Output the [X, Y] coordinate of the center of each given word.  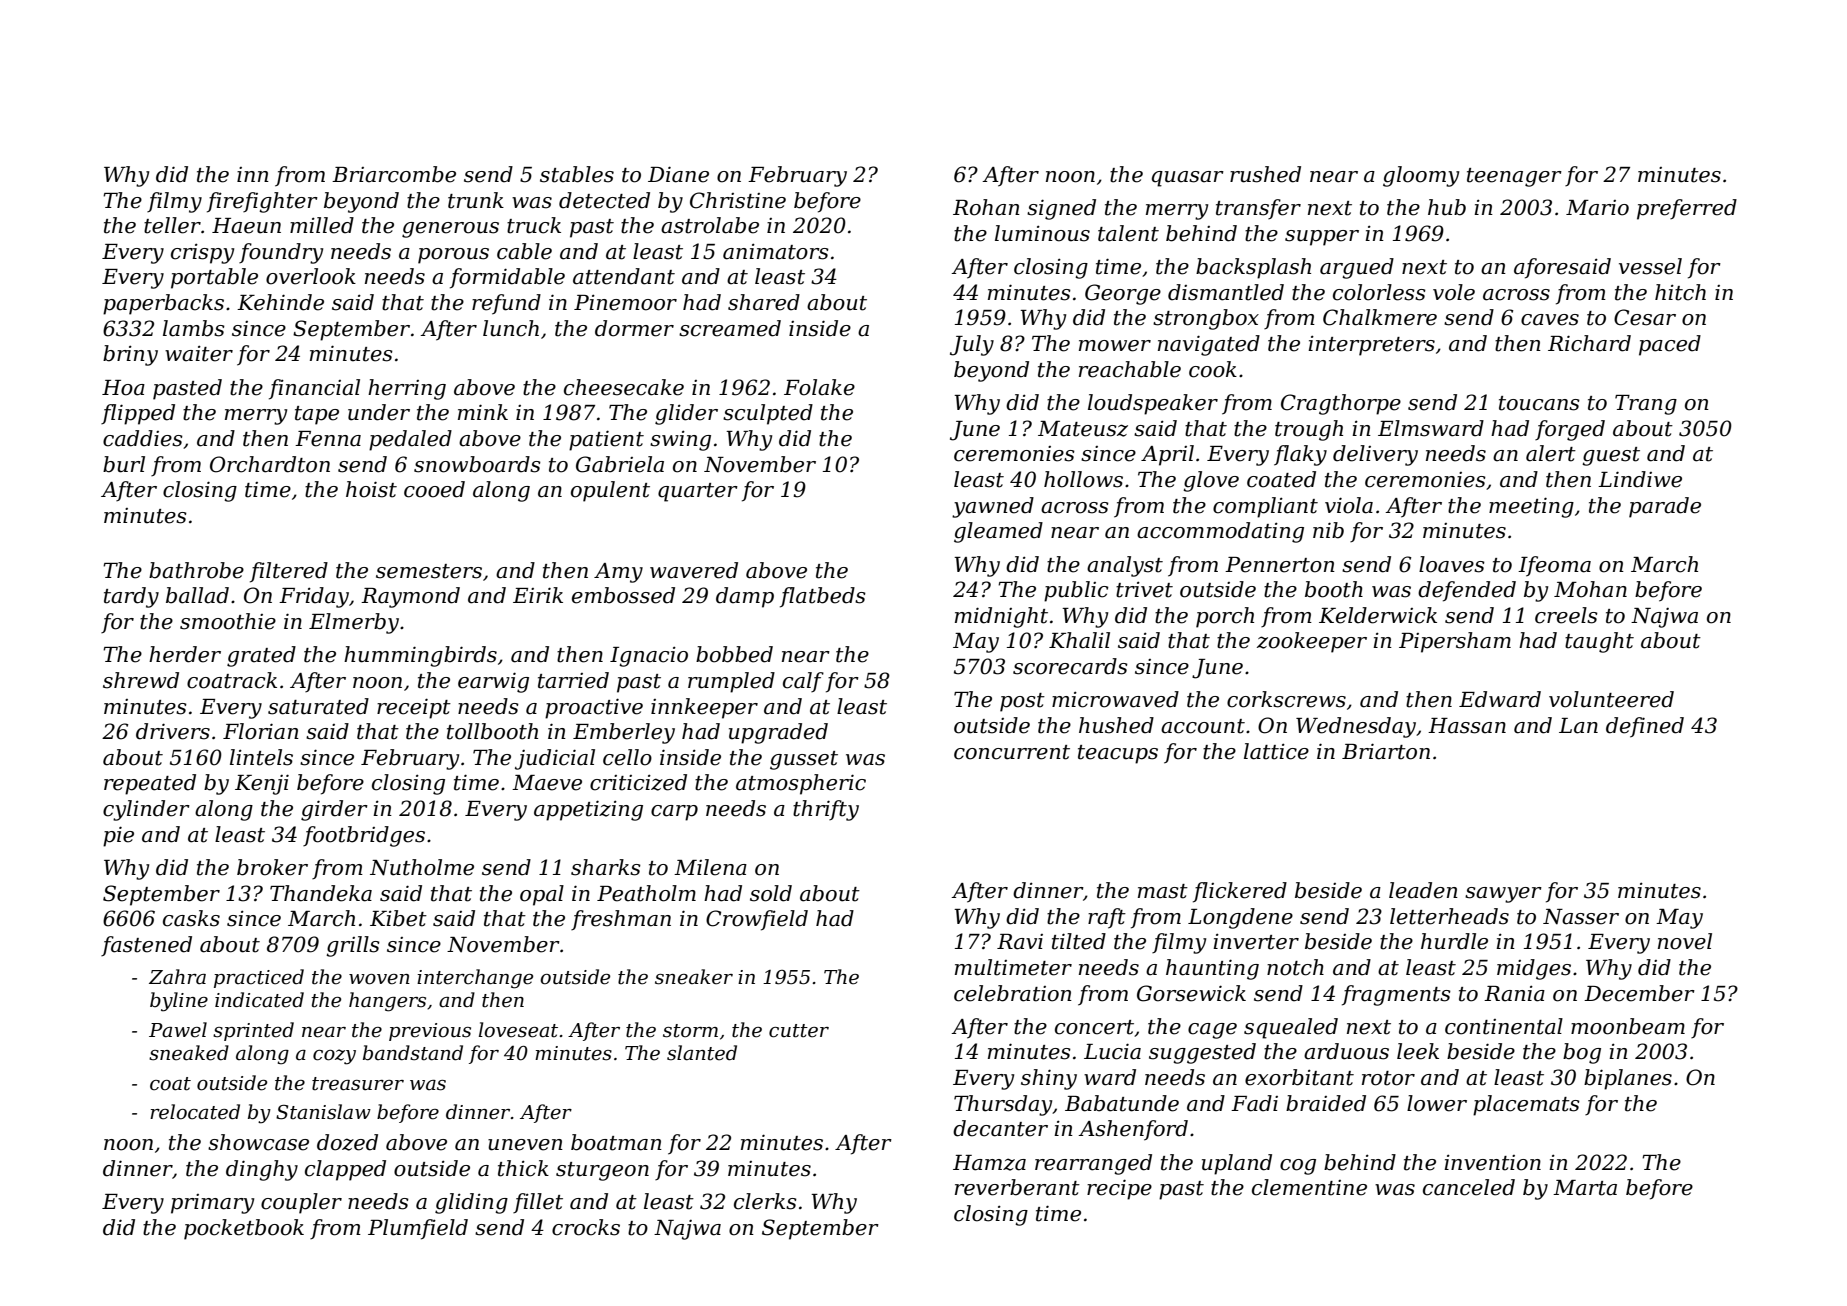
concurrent [1012, 752]
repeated [150, 784]
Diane [678, 174]
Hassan [1467, 726]
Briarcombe [394, 174]
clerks [765, 1201]
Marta [1585, 1188]
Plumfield [418, 1229]
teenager [1514, 177]
